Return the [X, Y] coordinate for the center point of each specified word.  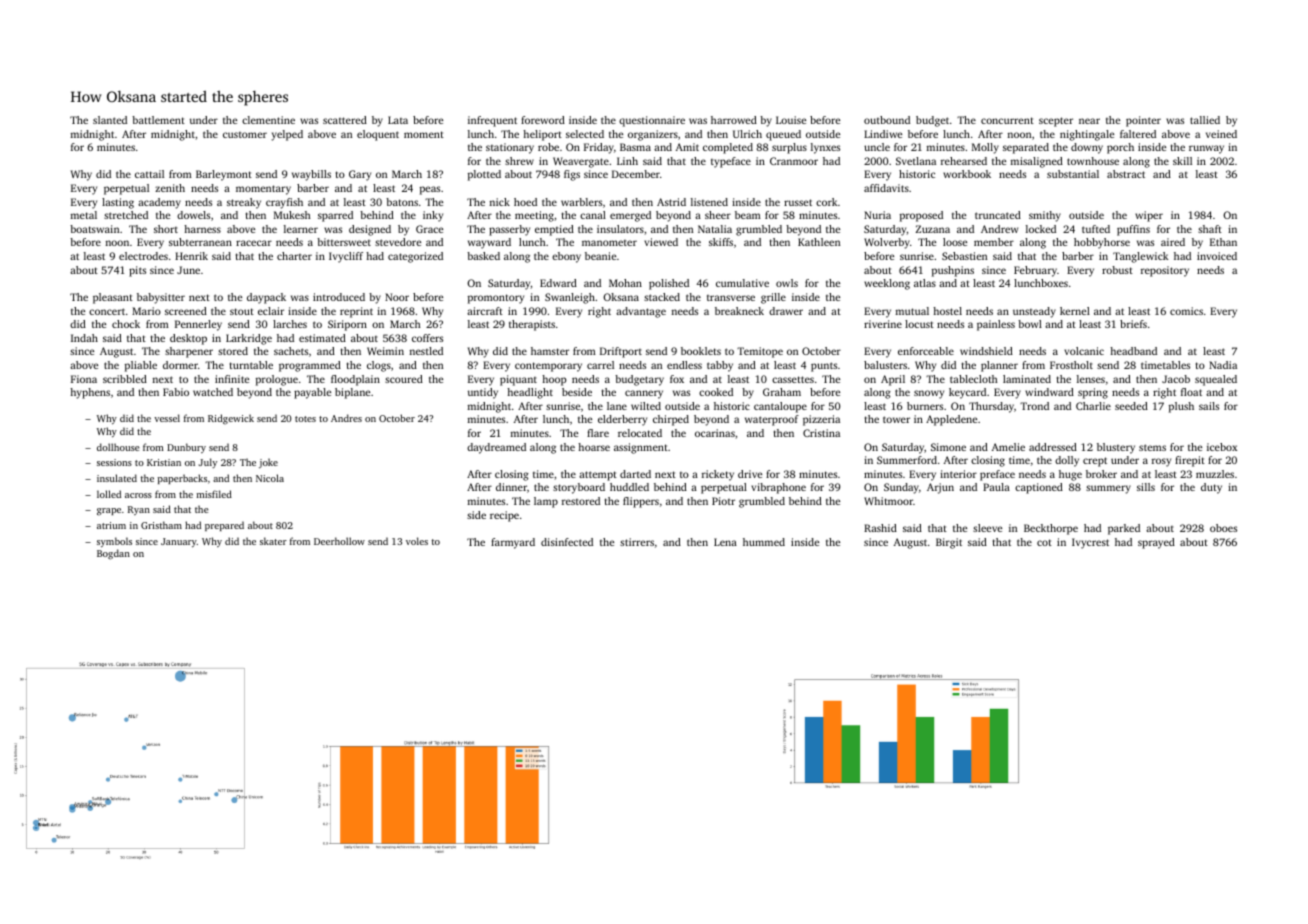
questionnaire [652, 121]
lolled [109, 494]
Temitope [760, 352]
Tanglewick [1140, 257]
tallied [1205, 120]
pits [137, 271]
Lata [398, 120]
